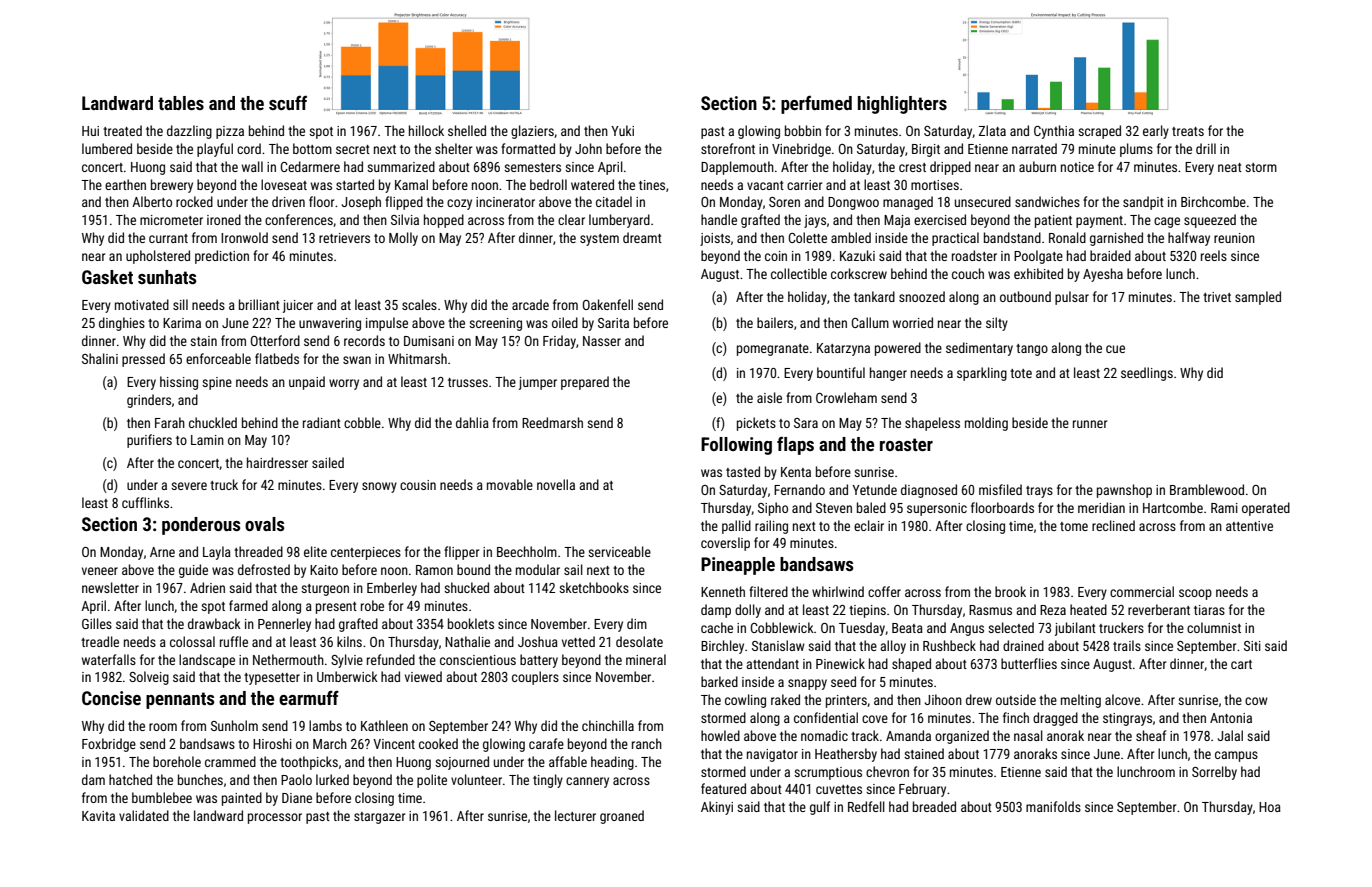 The height and width of the document is (887, 1372). I want to click on barked, so click(719, 681).
